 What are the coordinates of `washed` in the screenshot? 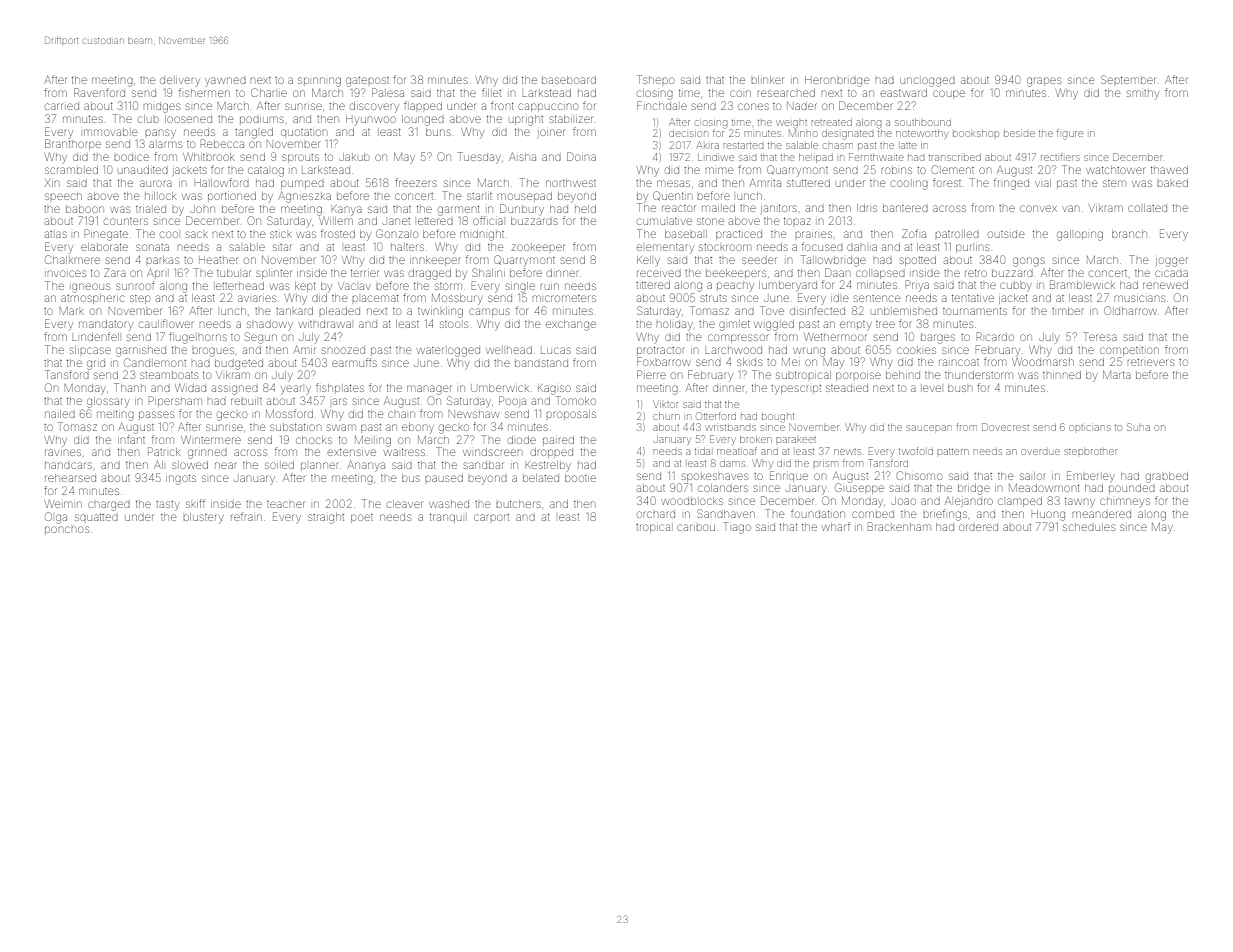 It's located at (449, 504).
